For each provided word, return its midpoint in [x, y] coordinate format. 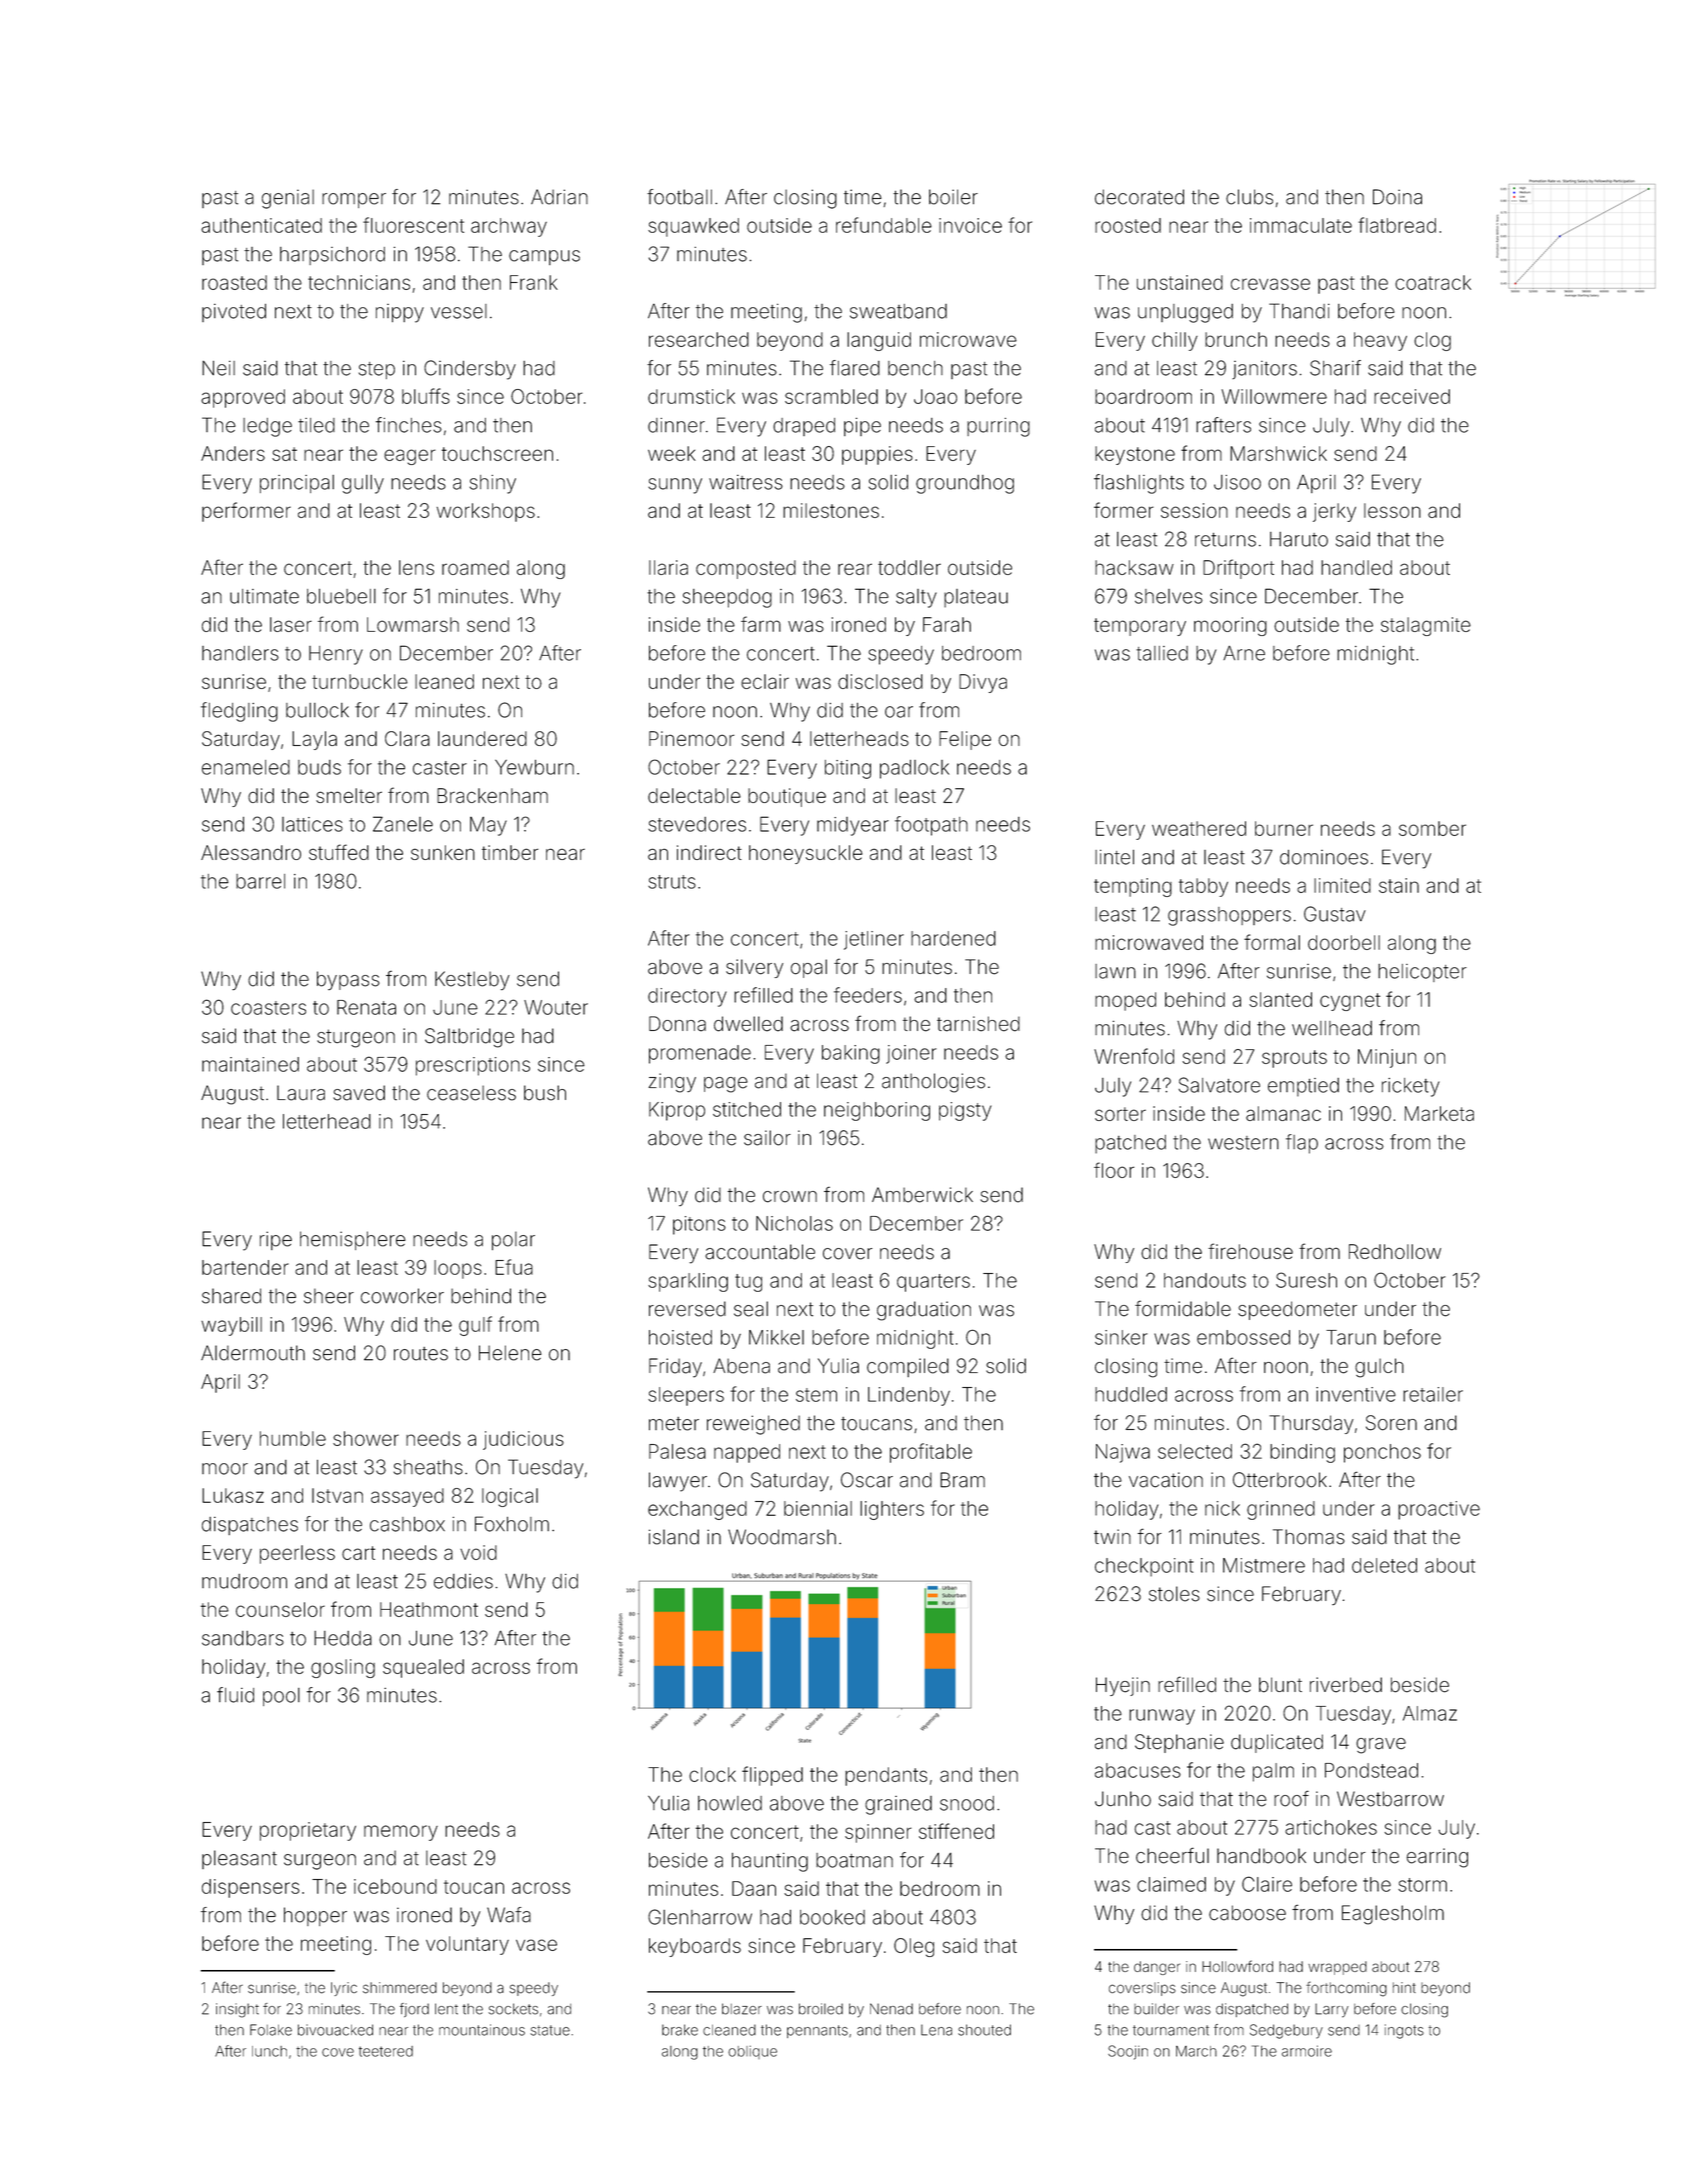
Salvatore [1219, 1085]
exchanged [697, 1510]
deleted [1384, 1565]
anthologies [933, 1083]
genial [288, 199]
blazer [742, 2009]
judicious [523, 1440]
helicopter [1422, 973]
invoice [970, 225]
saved [359, 1093]
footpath [931, 826]
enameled [246, 767]
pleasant [239, 1859]
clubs [1249, 197]
